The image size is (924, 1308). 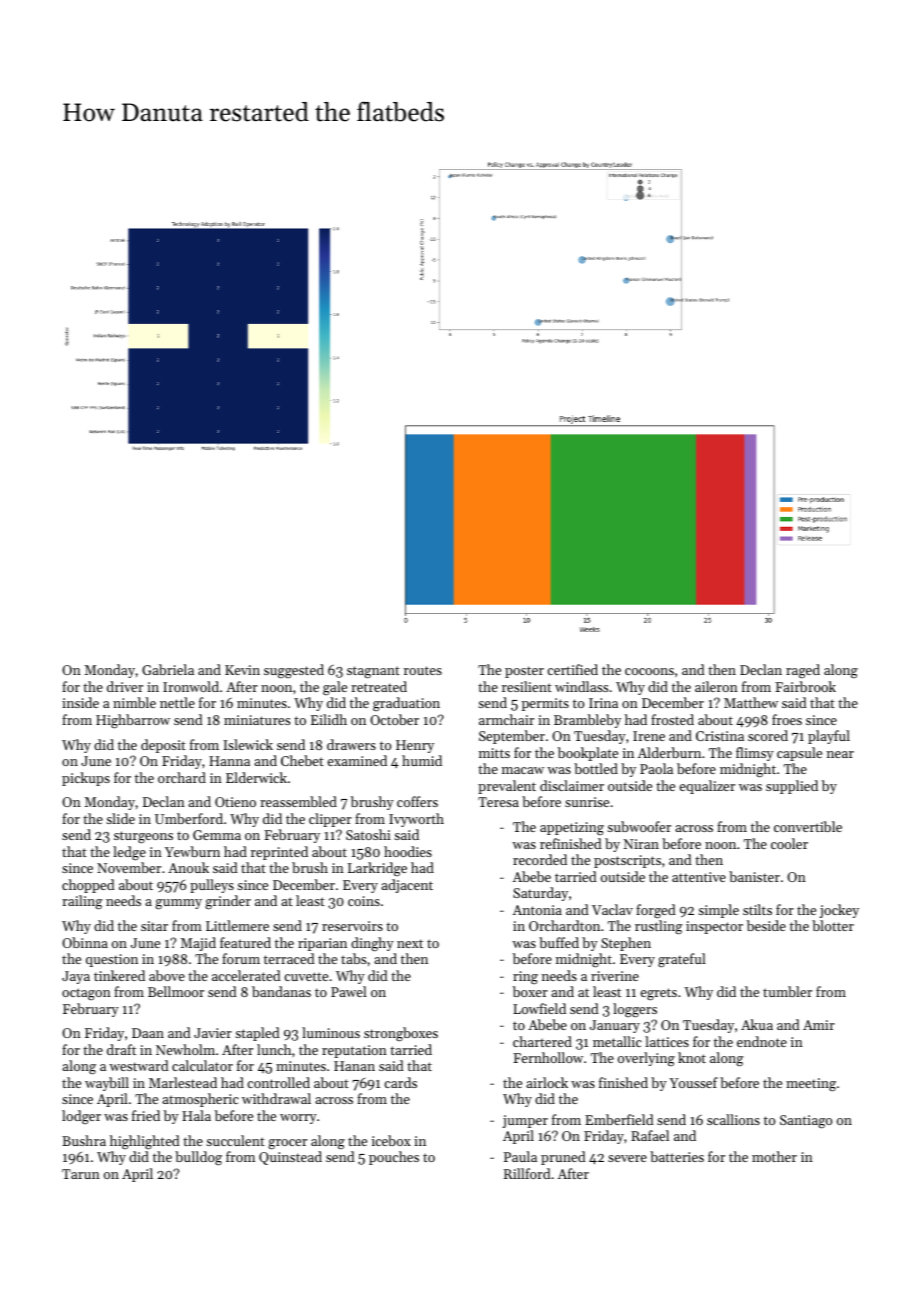 I want to click on inside, so click(x=80, y=702).
